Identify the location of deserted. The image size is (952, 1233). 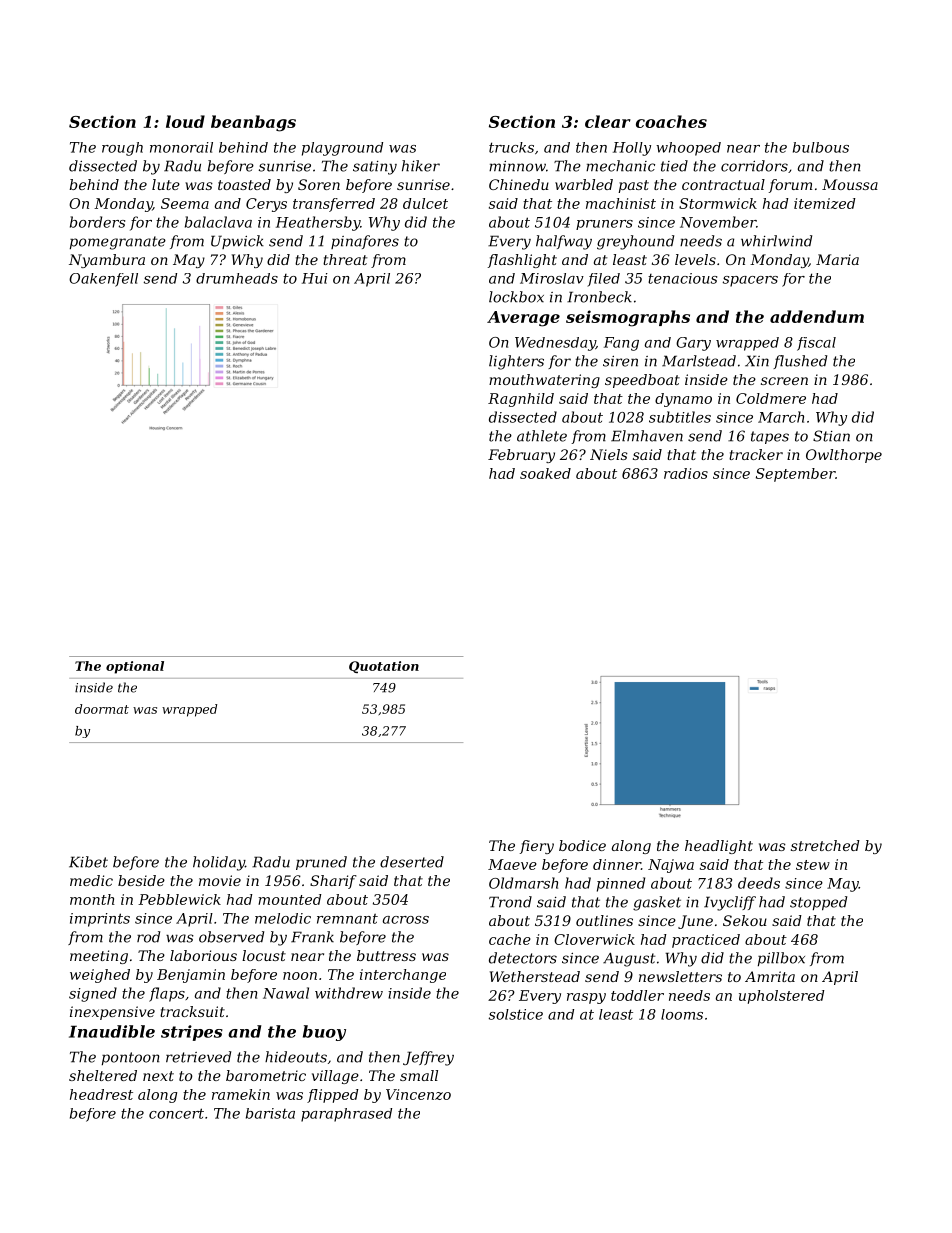
(412, 862).
